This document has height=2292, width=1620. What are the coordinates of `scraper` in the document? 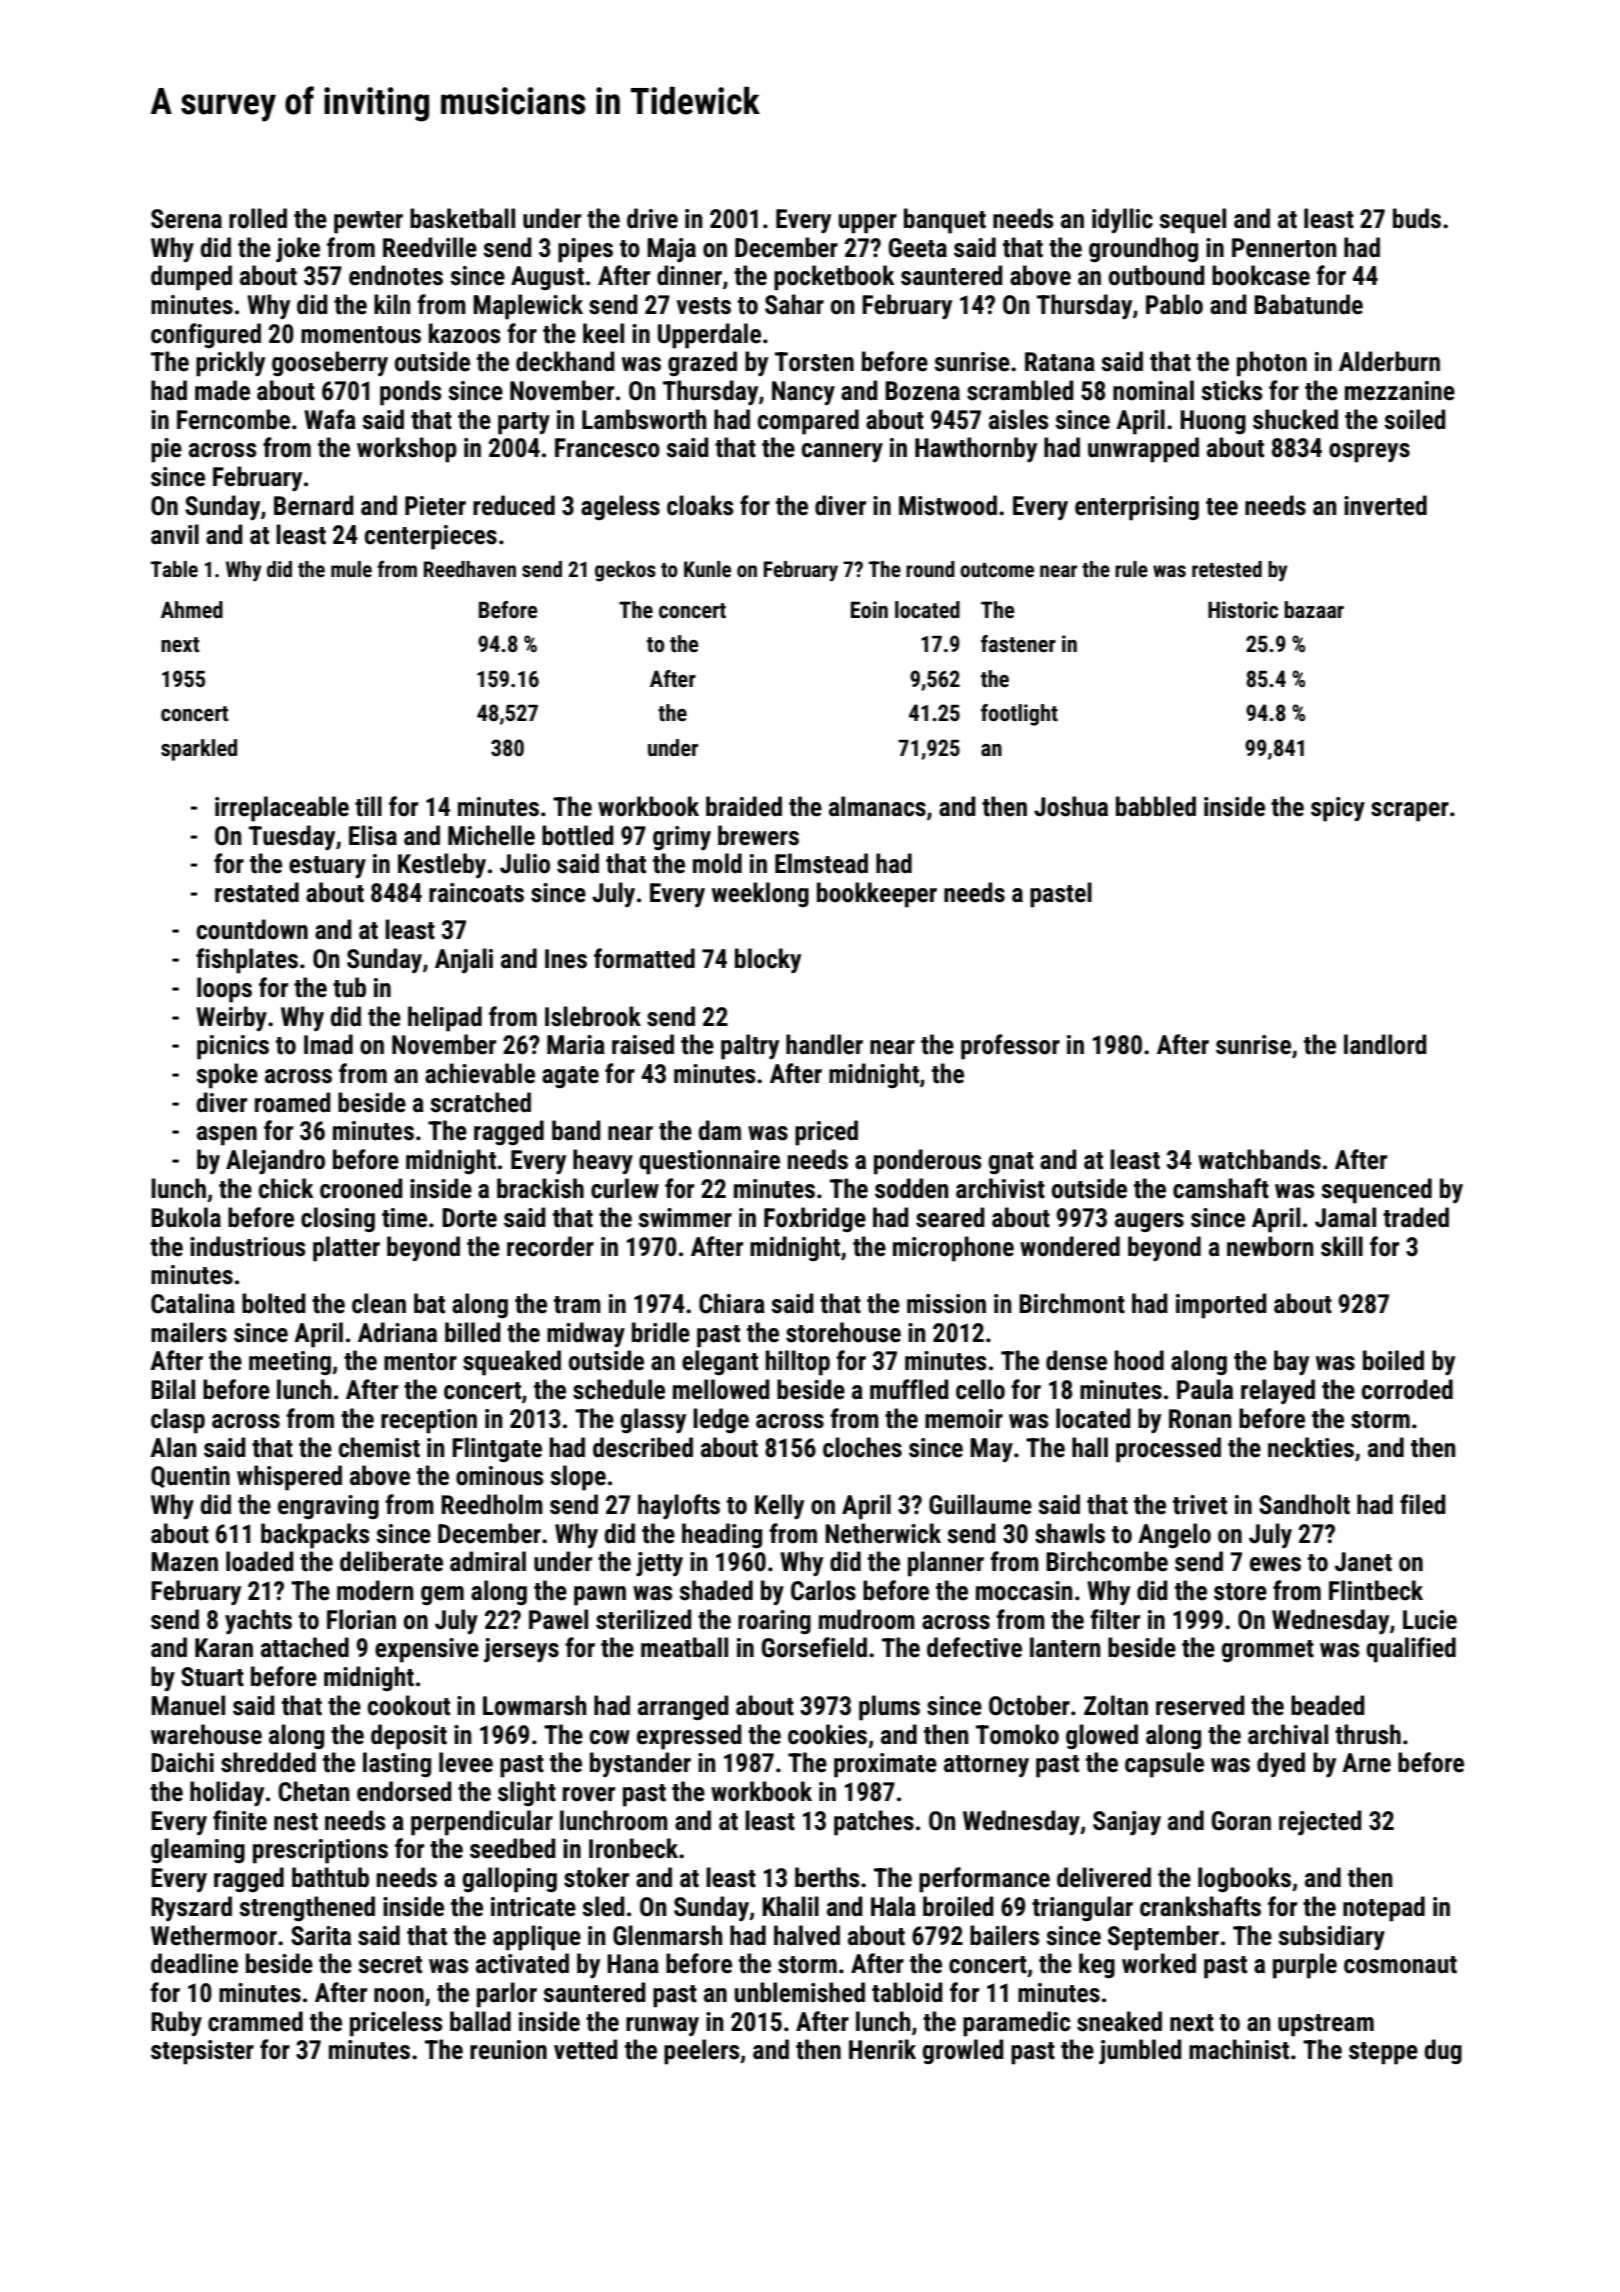 It's located at (1410, 812).
